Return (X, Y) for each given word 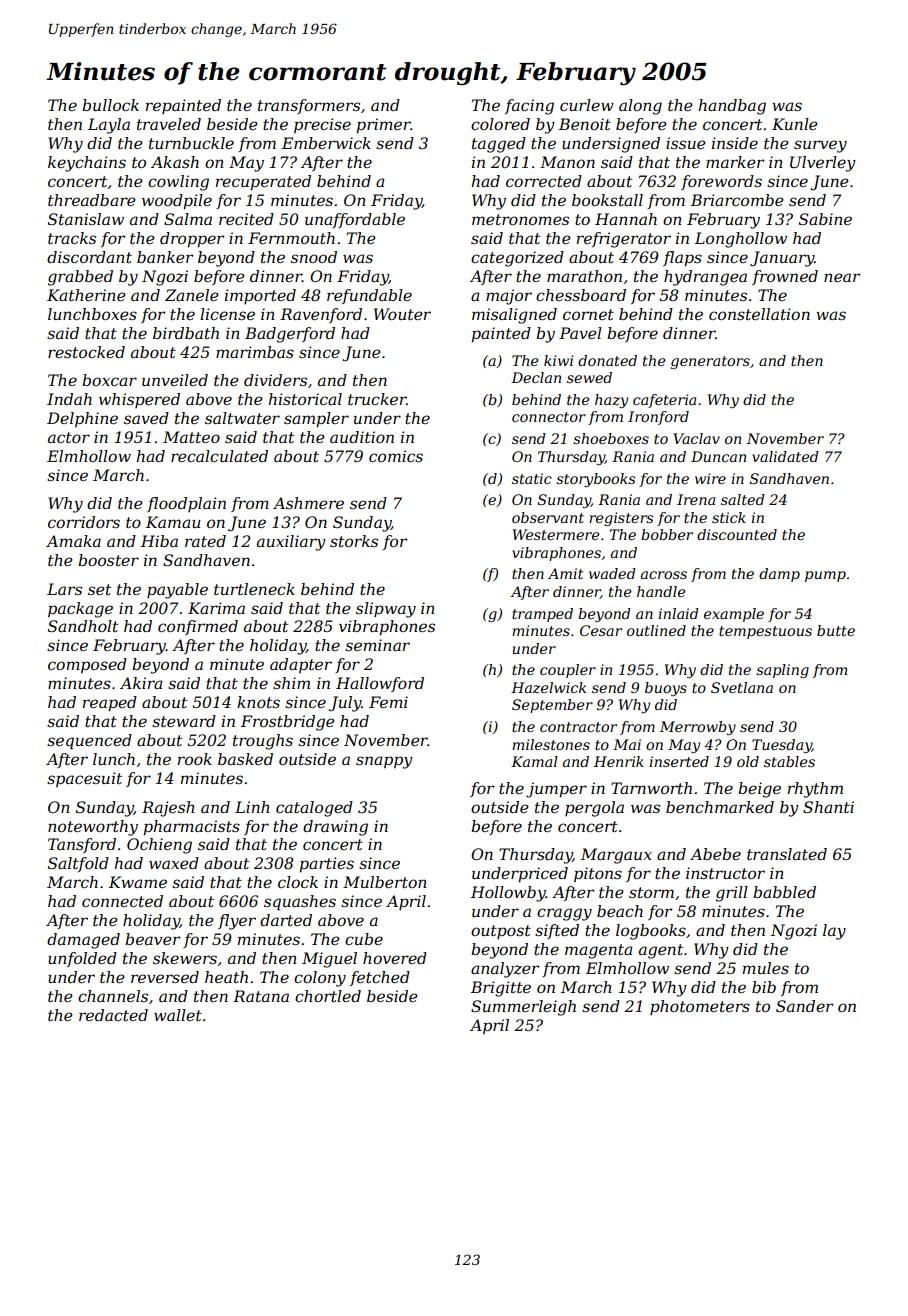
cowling (178, 183)
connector (549, 417)
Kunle (795, 124)
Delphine (82, 420)
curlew (587, 105)
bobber (667, 534)
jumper (556, 790)
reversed (165, 977)
